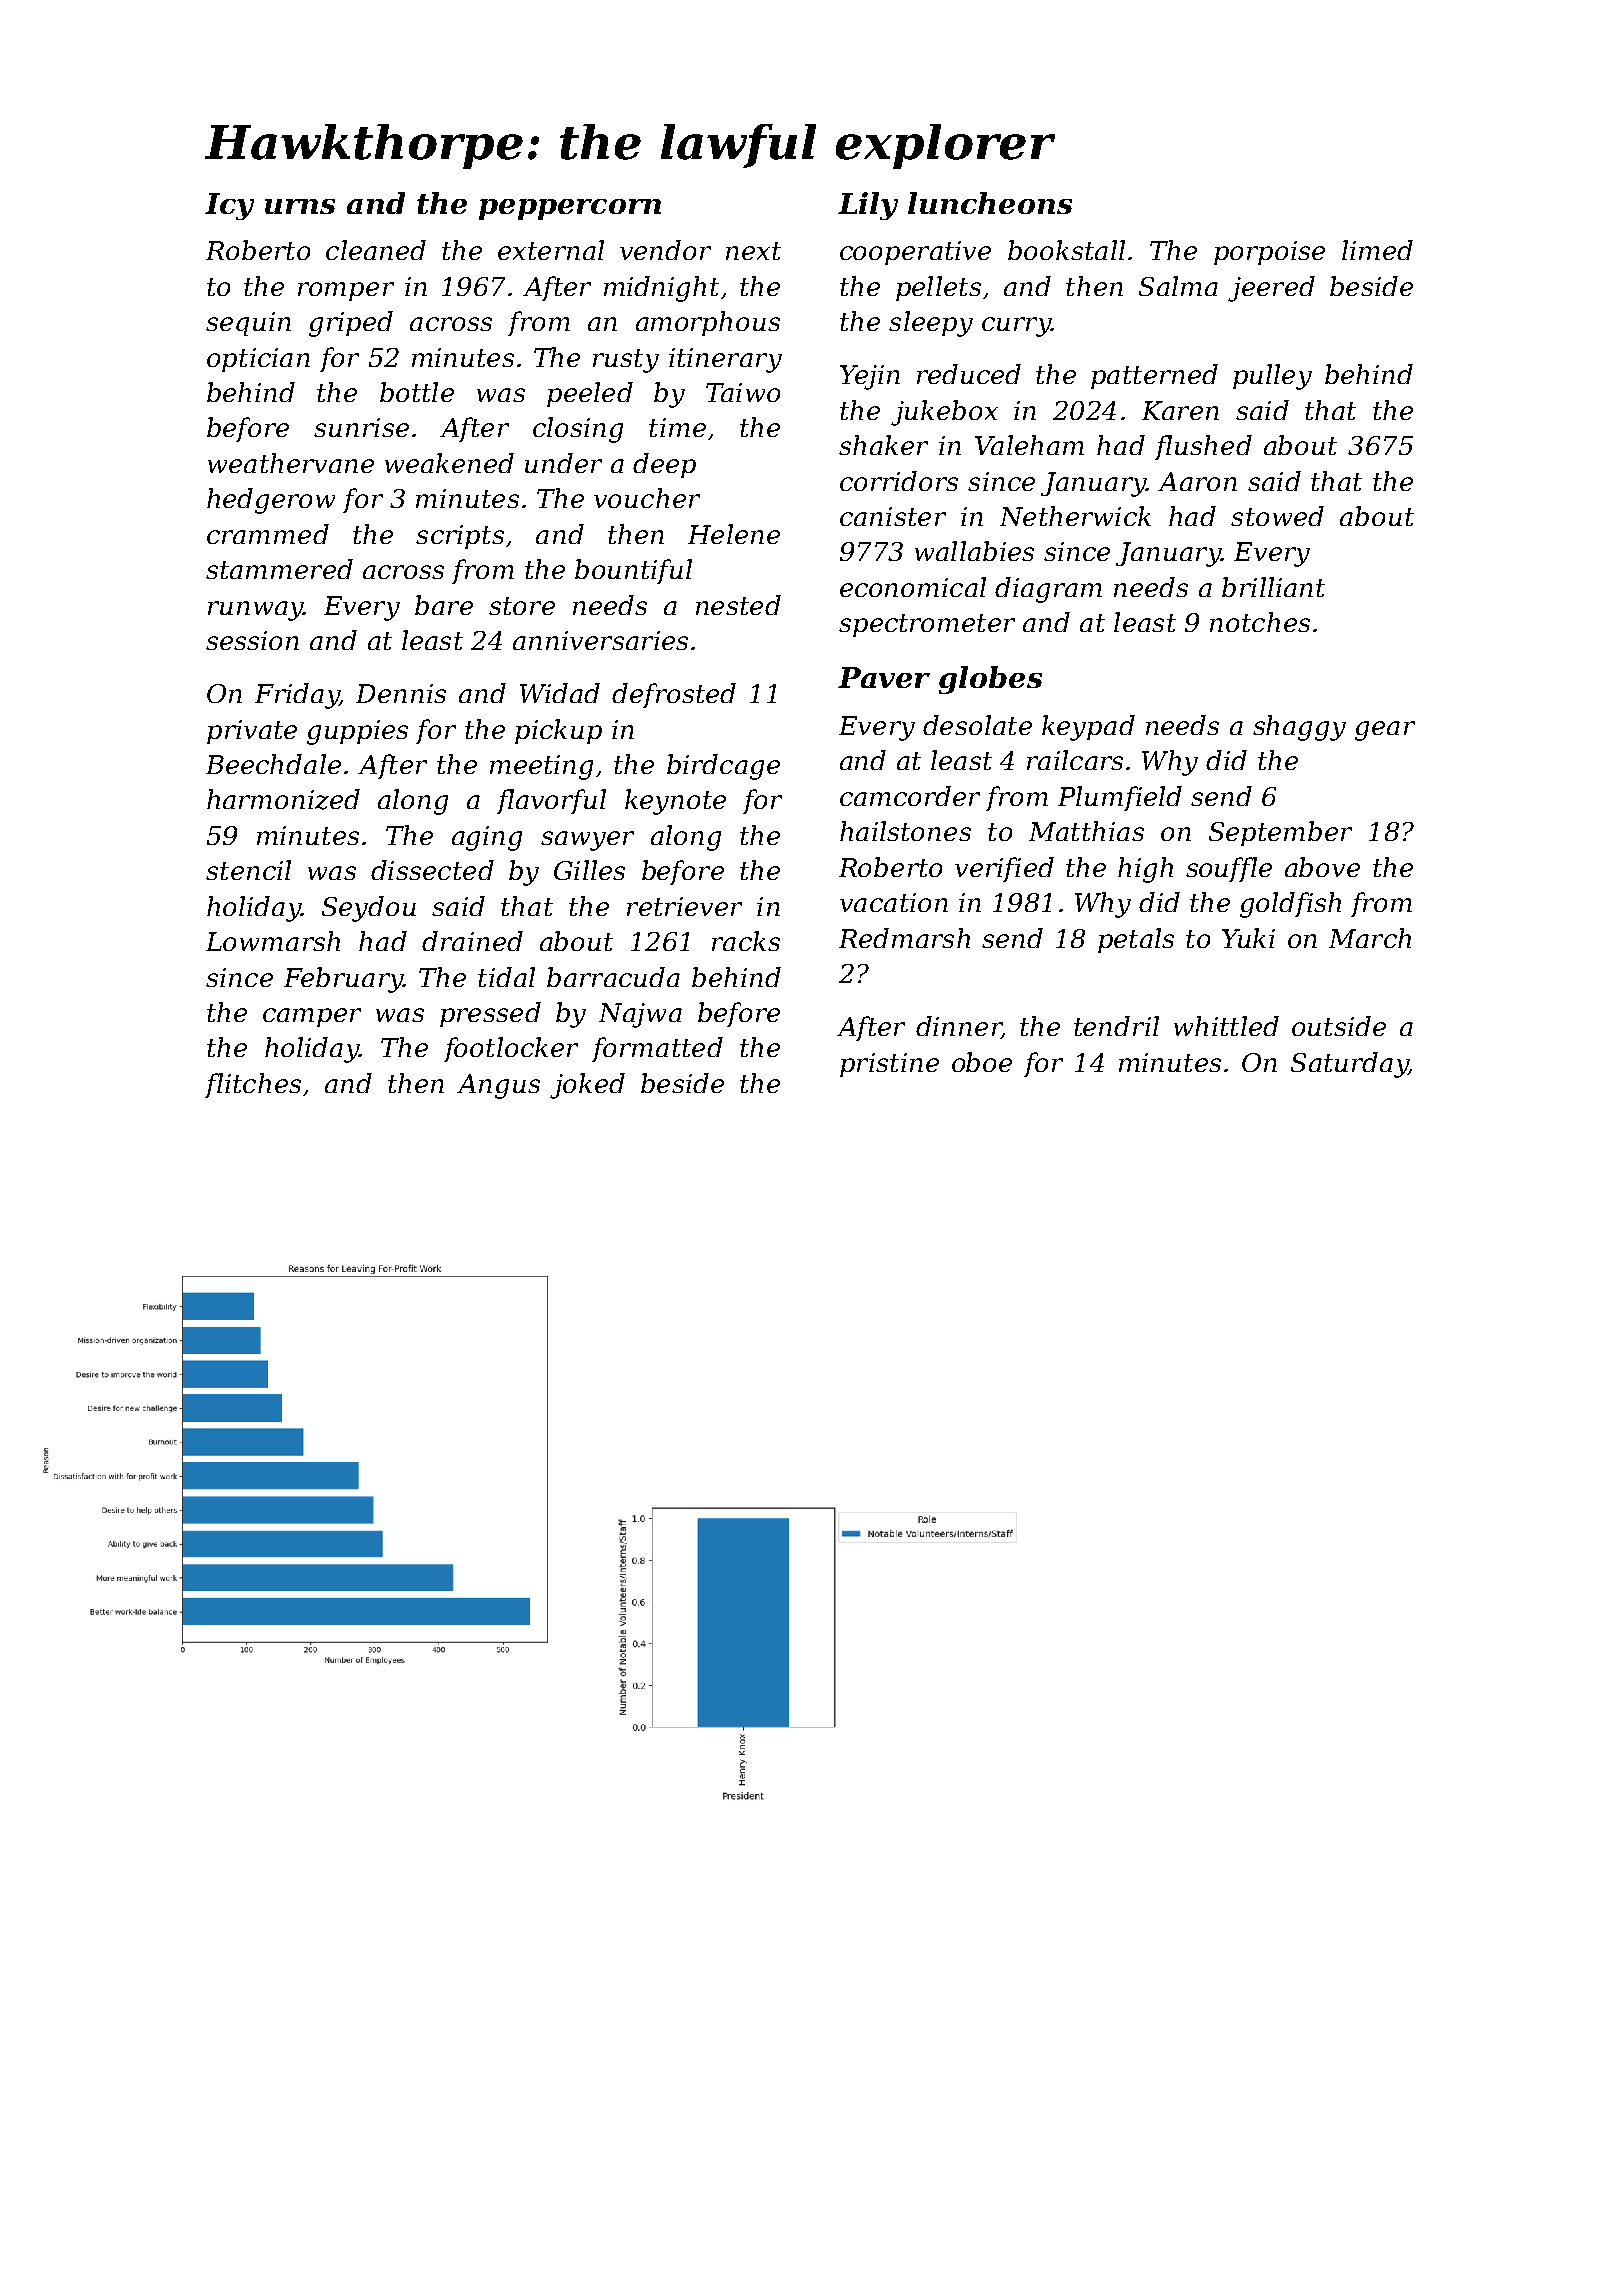 The height and width of the image is (2292, 1620). What do you see at coordinates (252, 732) in the image?
I see `private` at bounding box center [252, 732].
